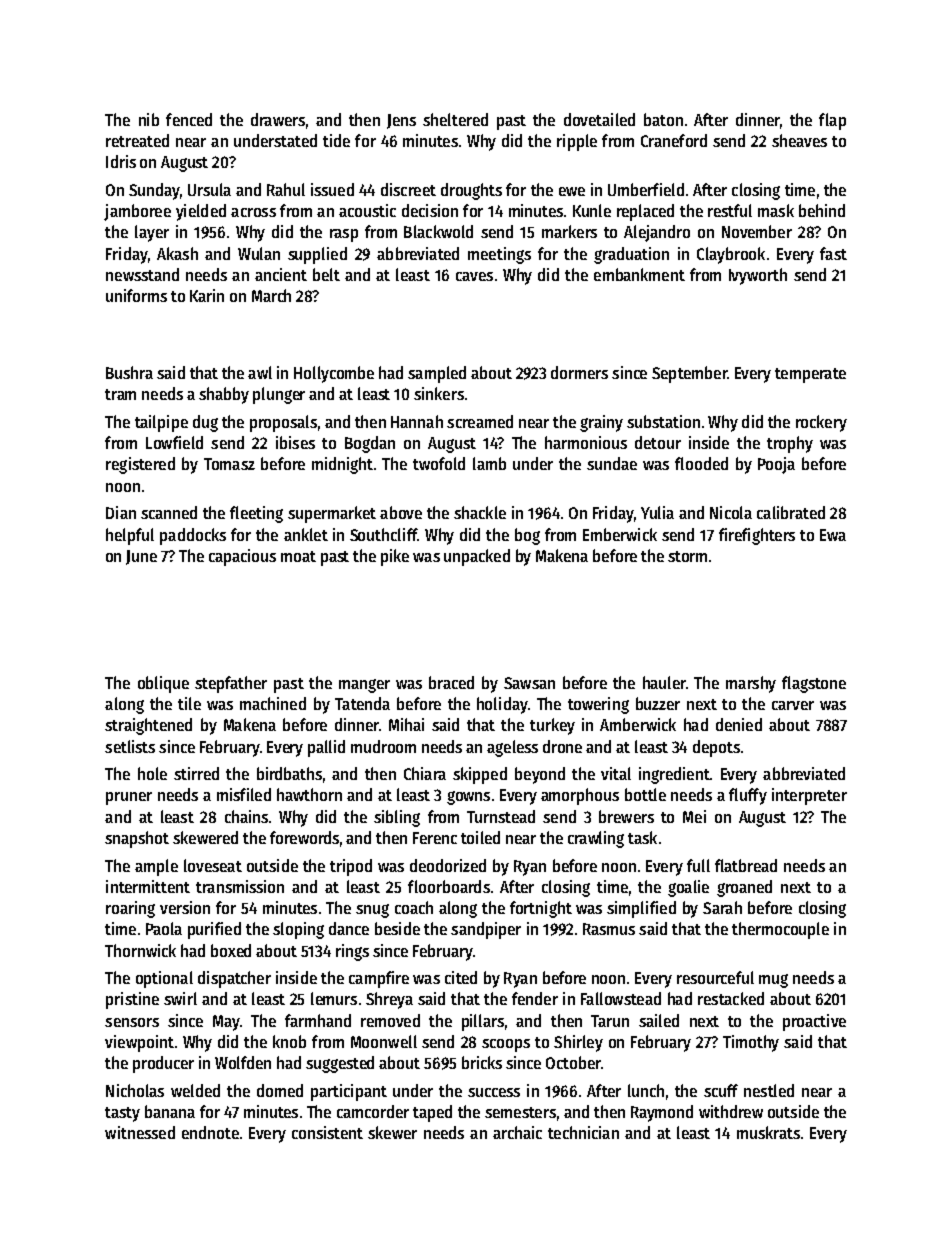 The height and width of the page is (1233, 952). What do you see at coordinates (130, 909) in the page?
I see `roaring` at bounding box center [130, 909].
